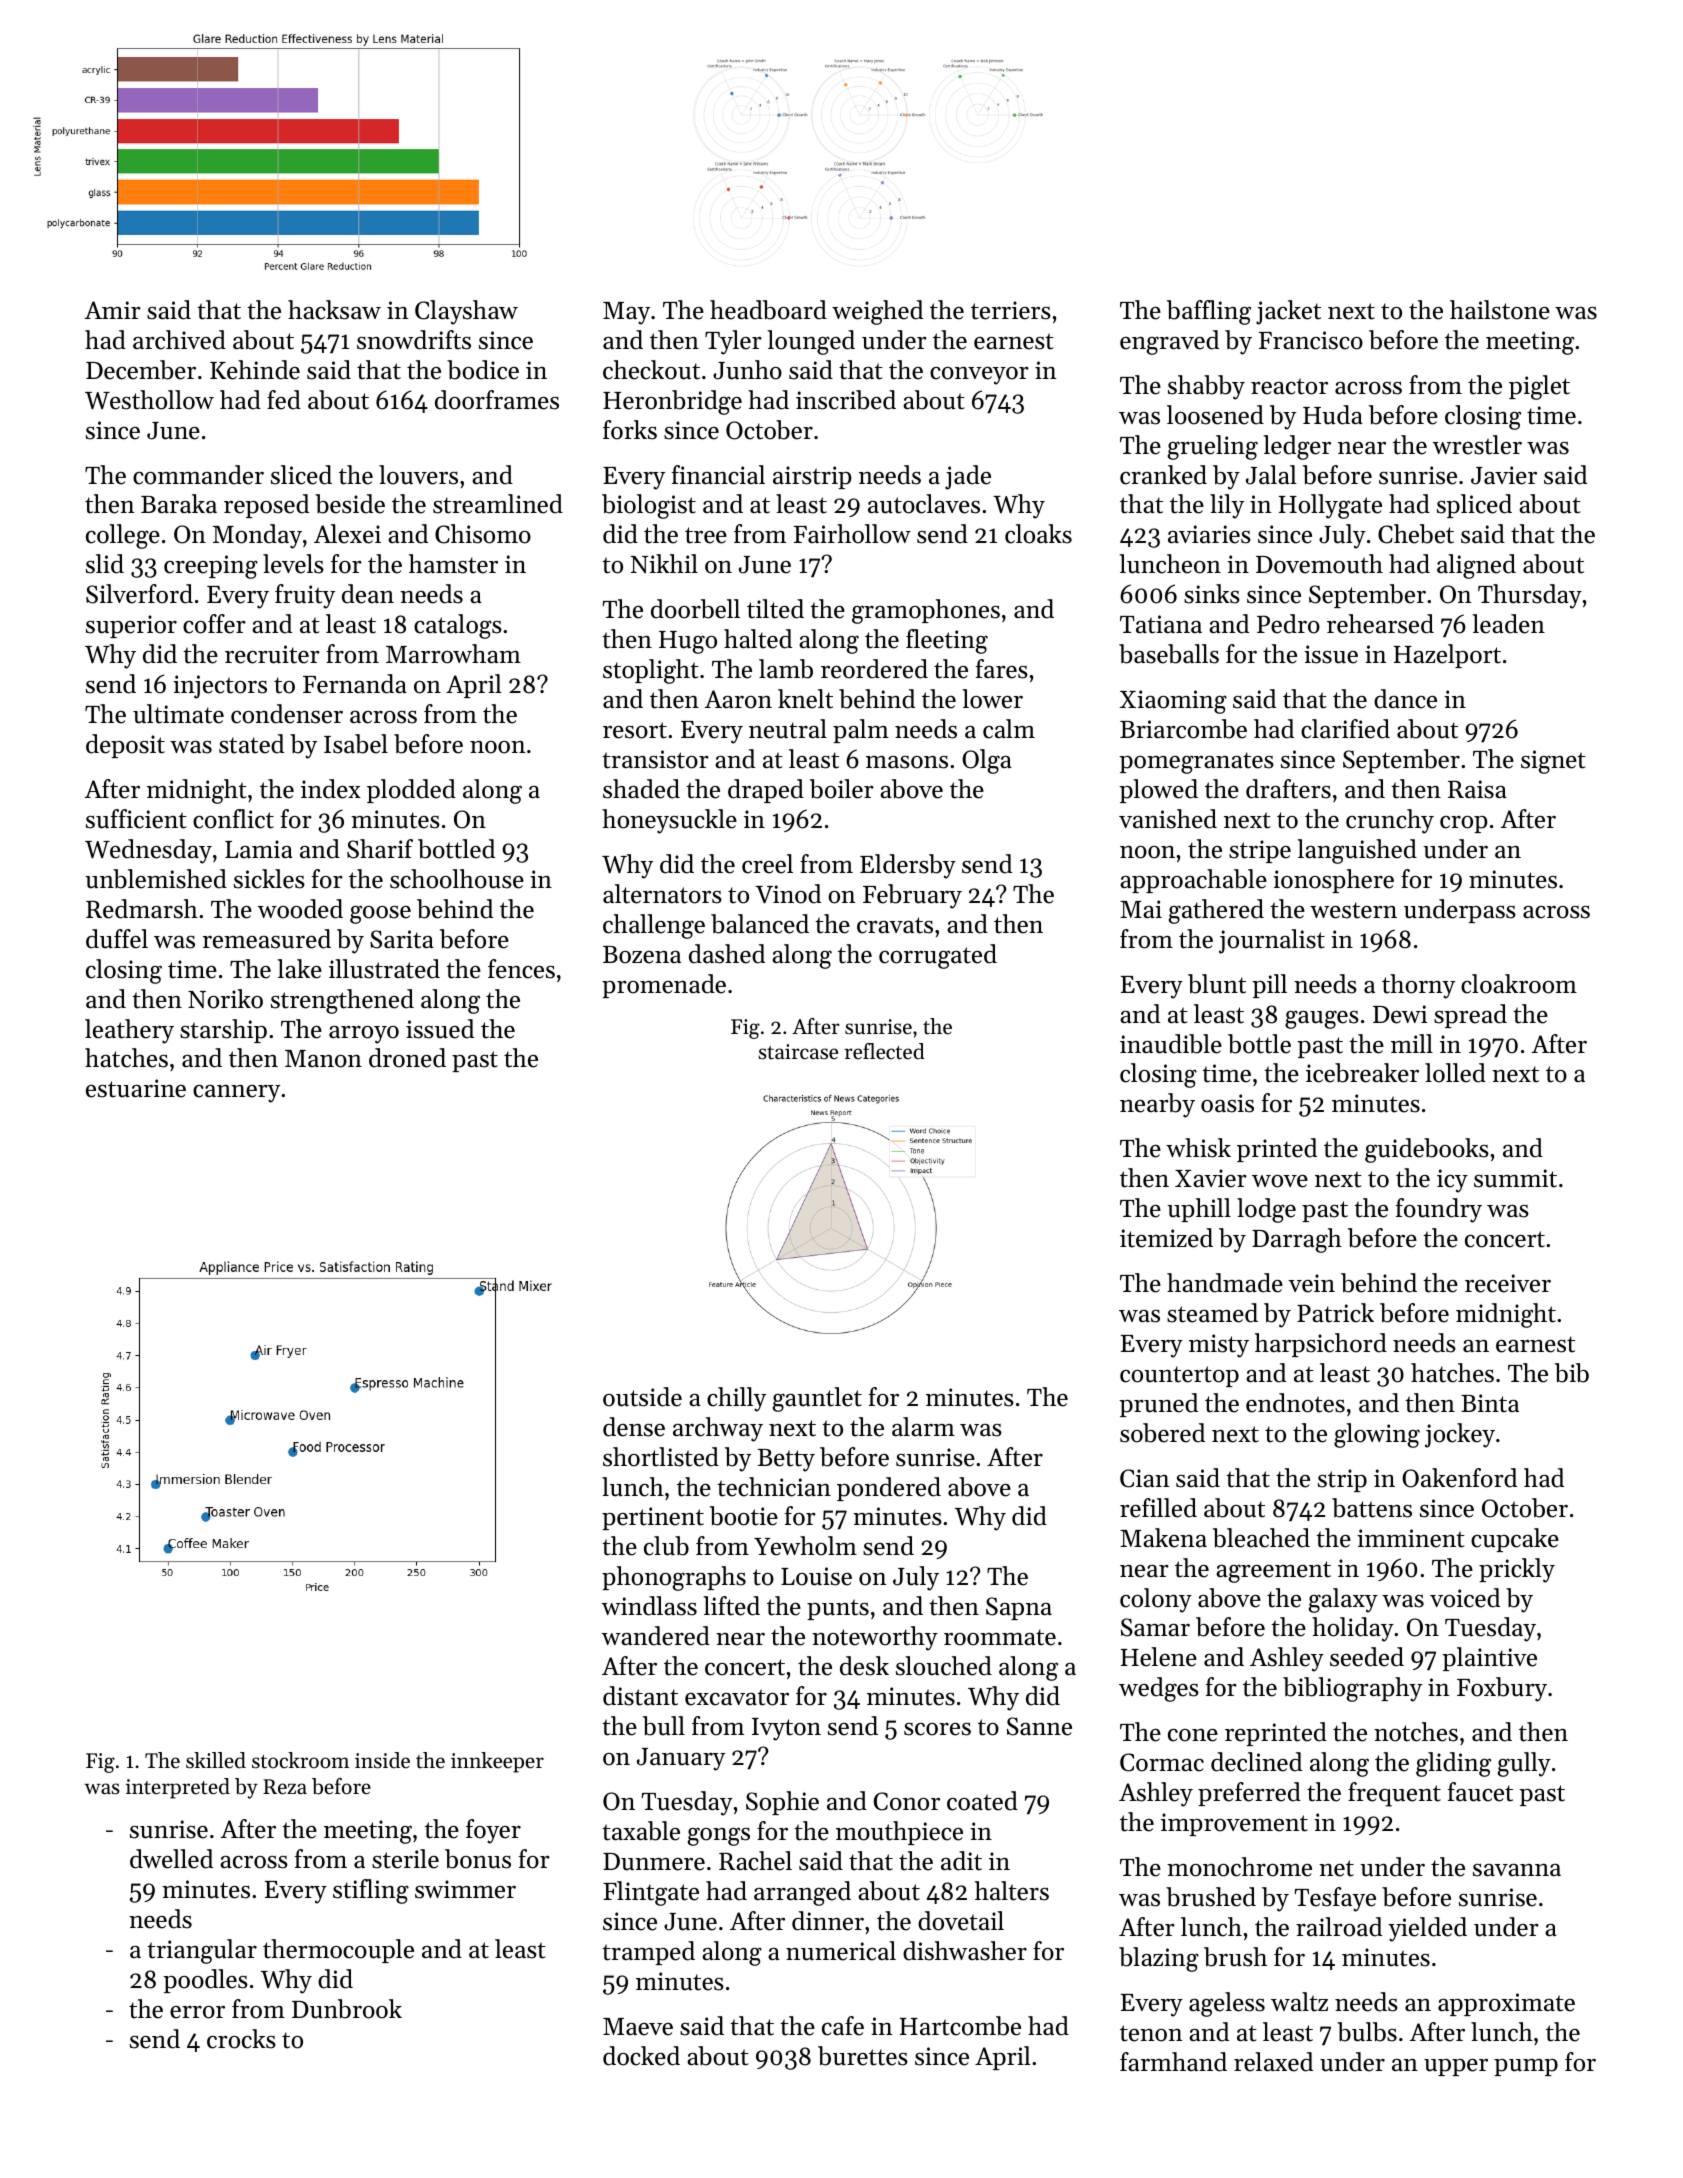 The height and width of the document is (2178, 1683). What do you see at coordinates (1539, 387) in the document?
I see `piglet` at bounding box center [1539, 387].
